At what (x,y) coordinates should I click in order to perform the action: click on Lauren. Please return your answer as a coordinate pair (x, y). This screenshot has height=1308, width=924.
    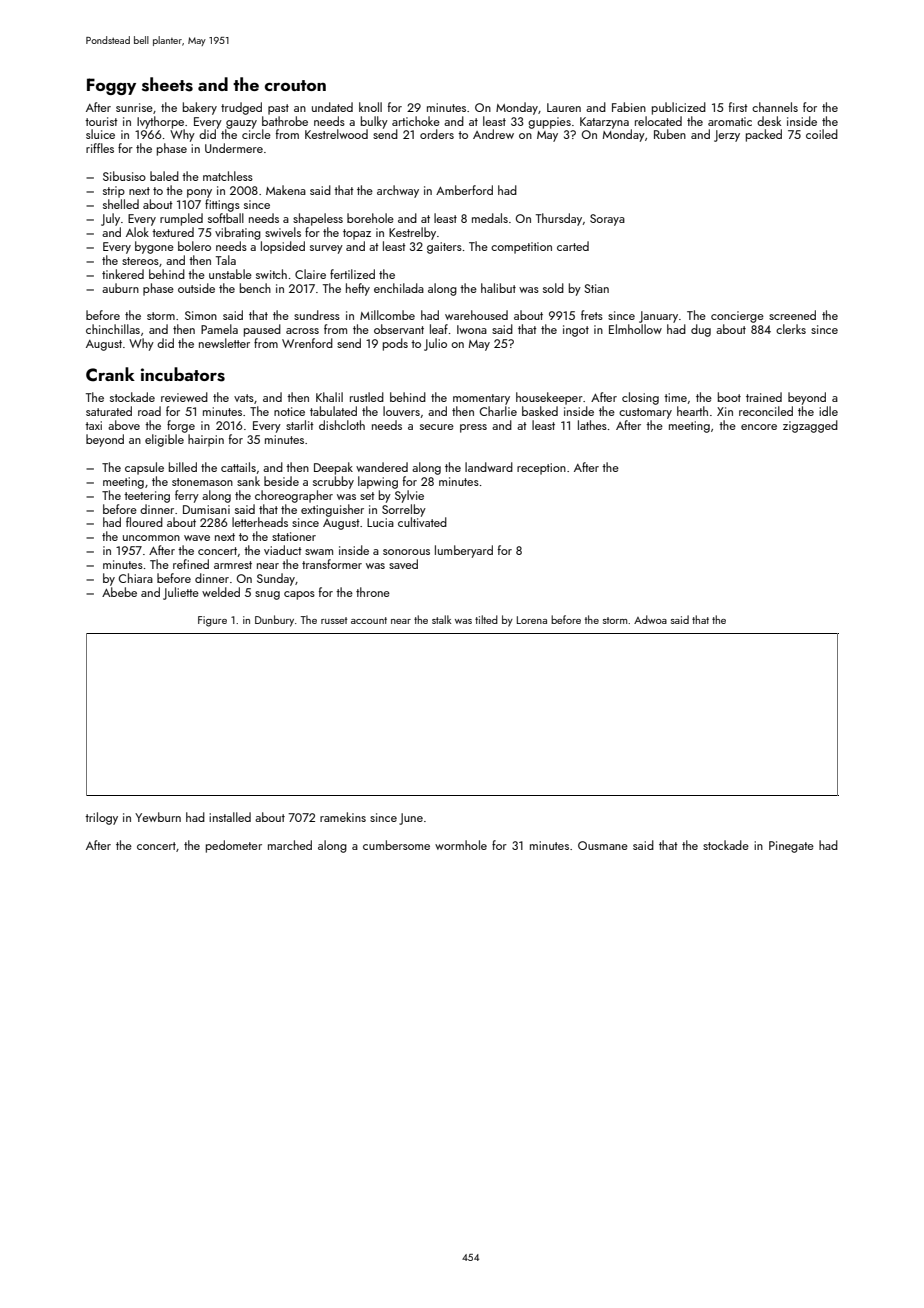
    Looking at the image, I should click on (564, 107).
